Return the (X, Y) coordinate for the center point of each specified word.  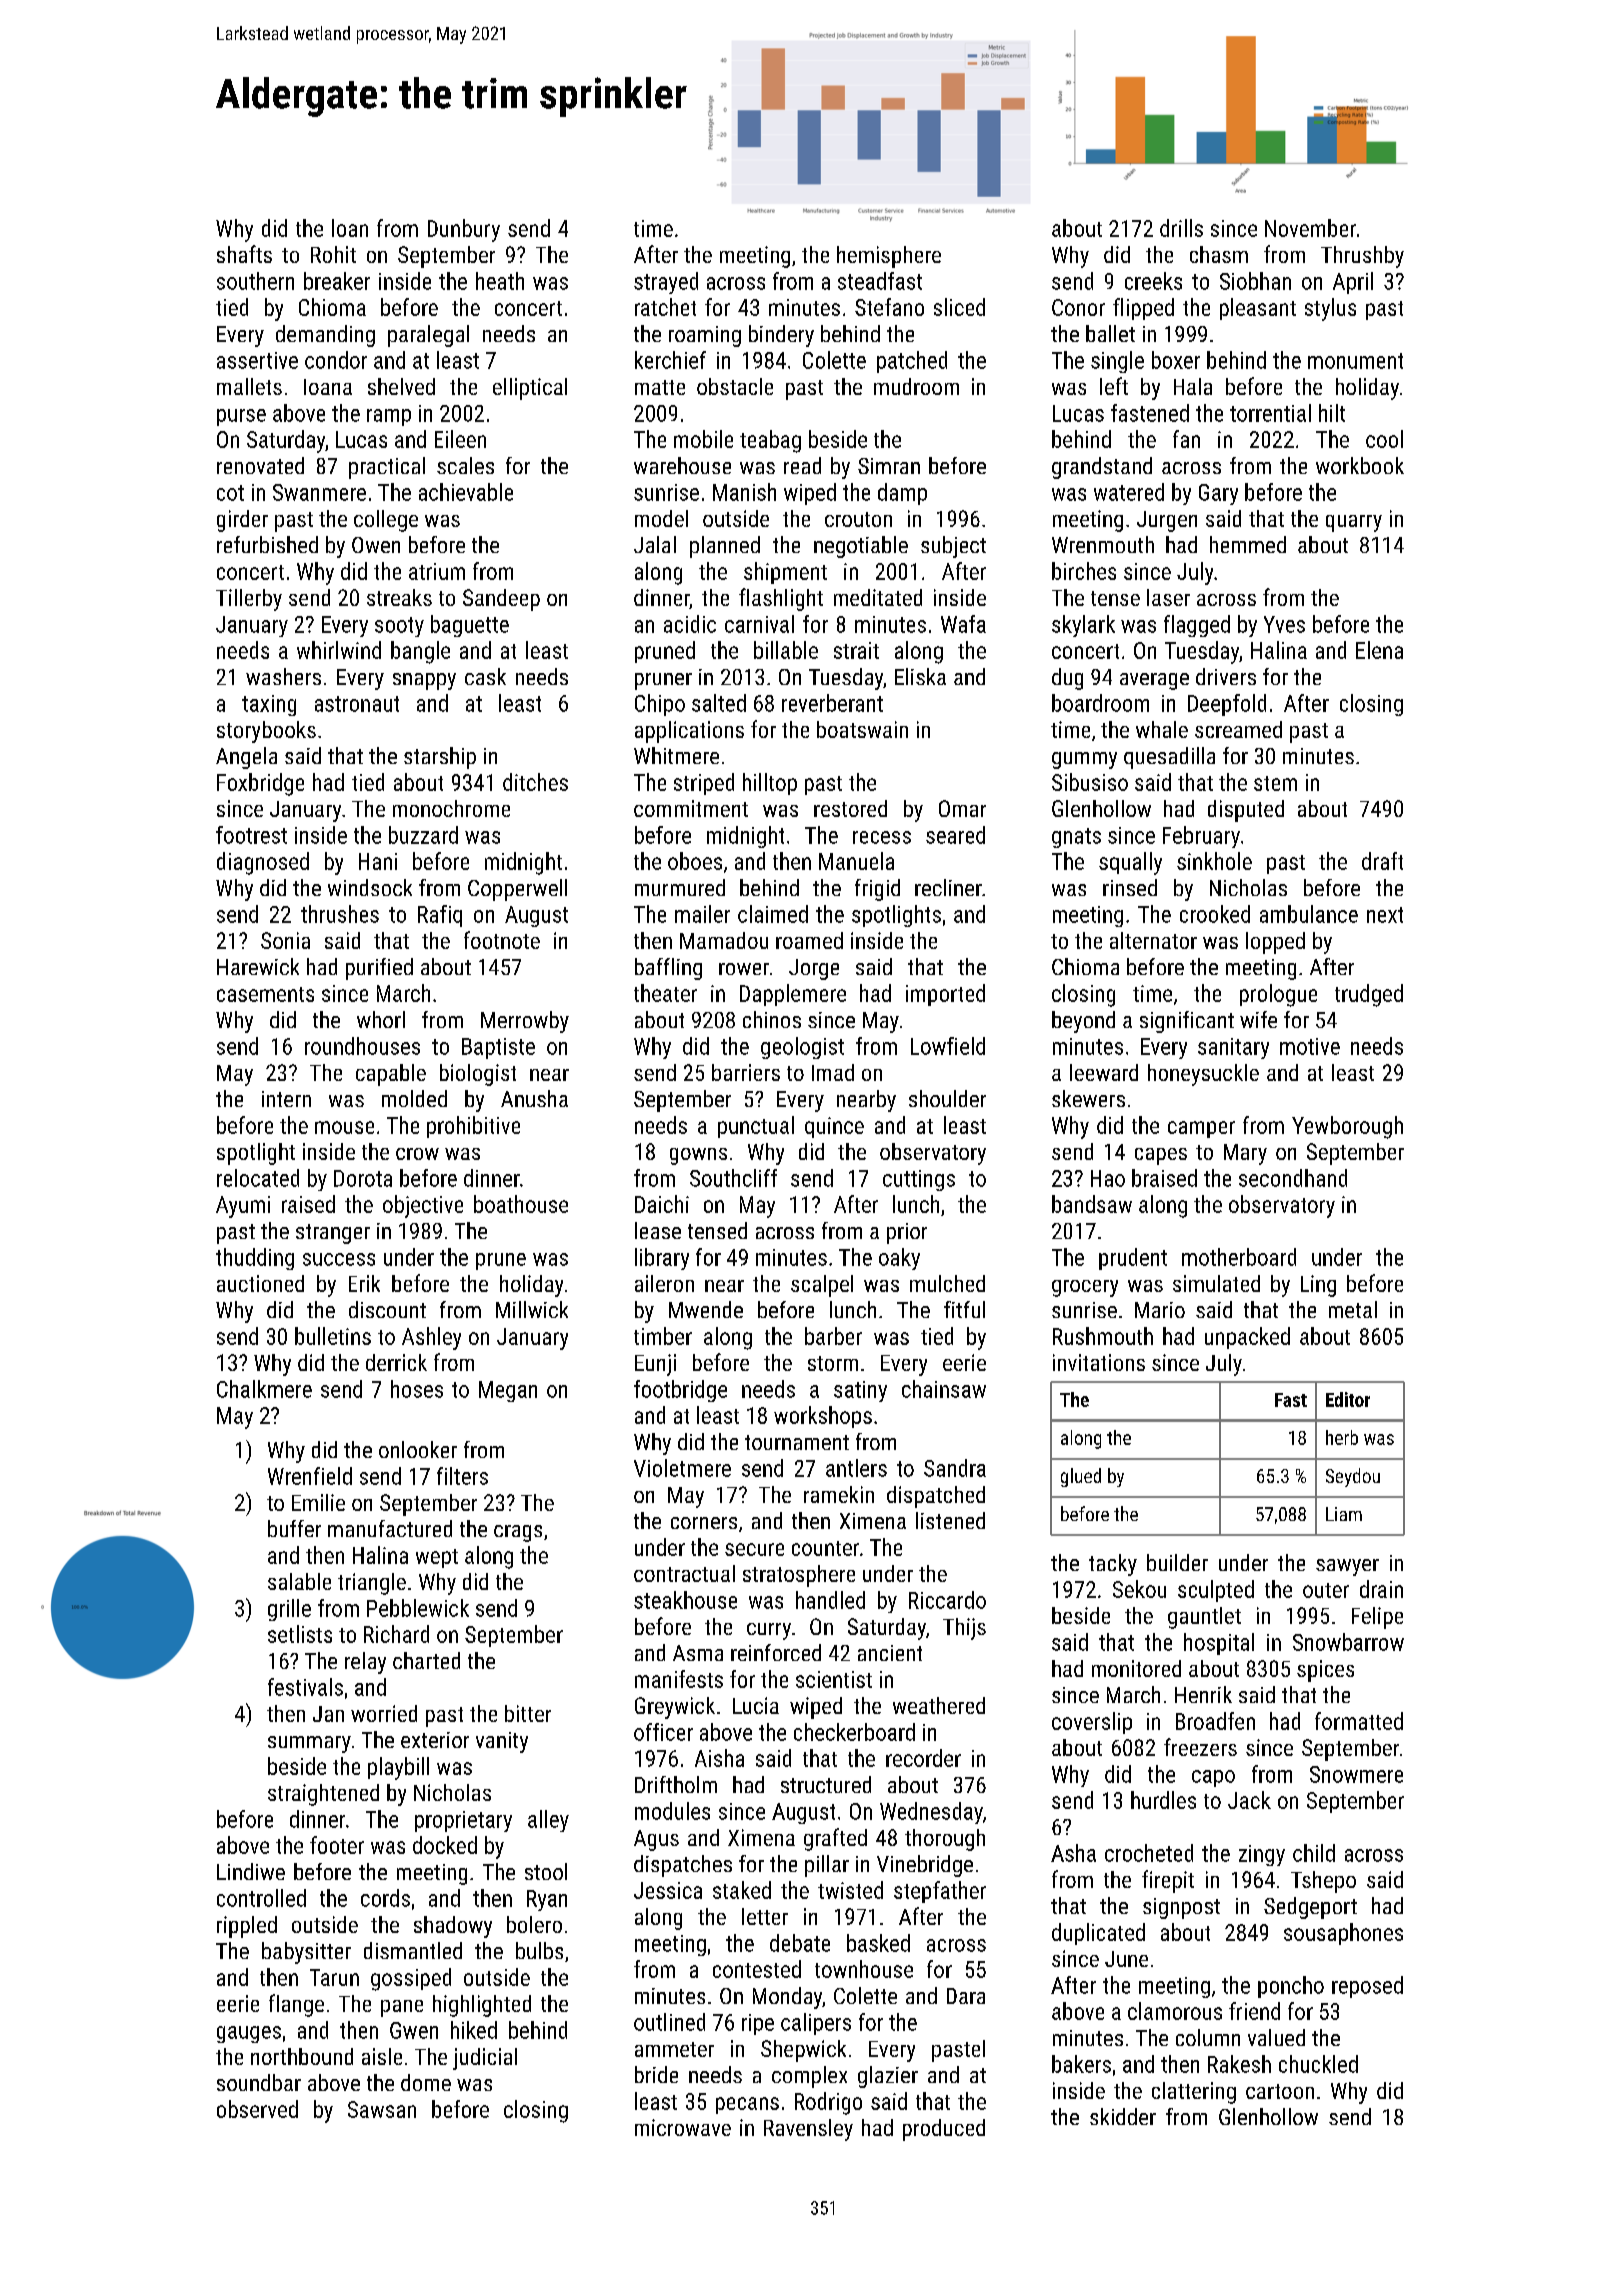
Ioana (328, 387)
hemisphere (889, 257)
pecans (747, 2105)
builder (1177, 1562)
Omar (962, 808)
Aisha (719, 1758)
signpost (1181, 1908)
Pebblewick (418, 1608)
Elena (1379, 650)
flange (296, 2005)
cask (485, 676)
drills (1181, 228)
